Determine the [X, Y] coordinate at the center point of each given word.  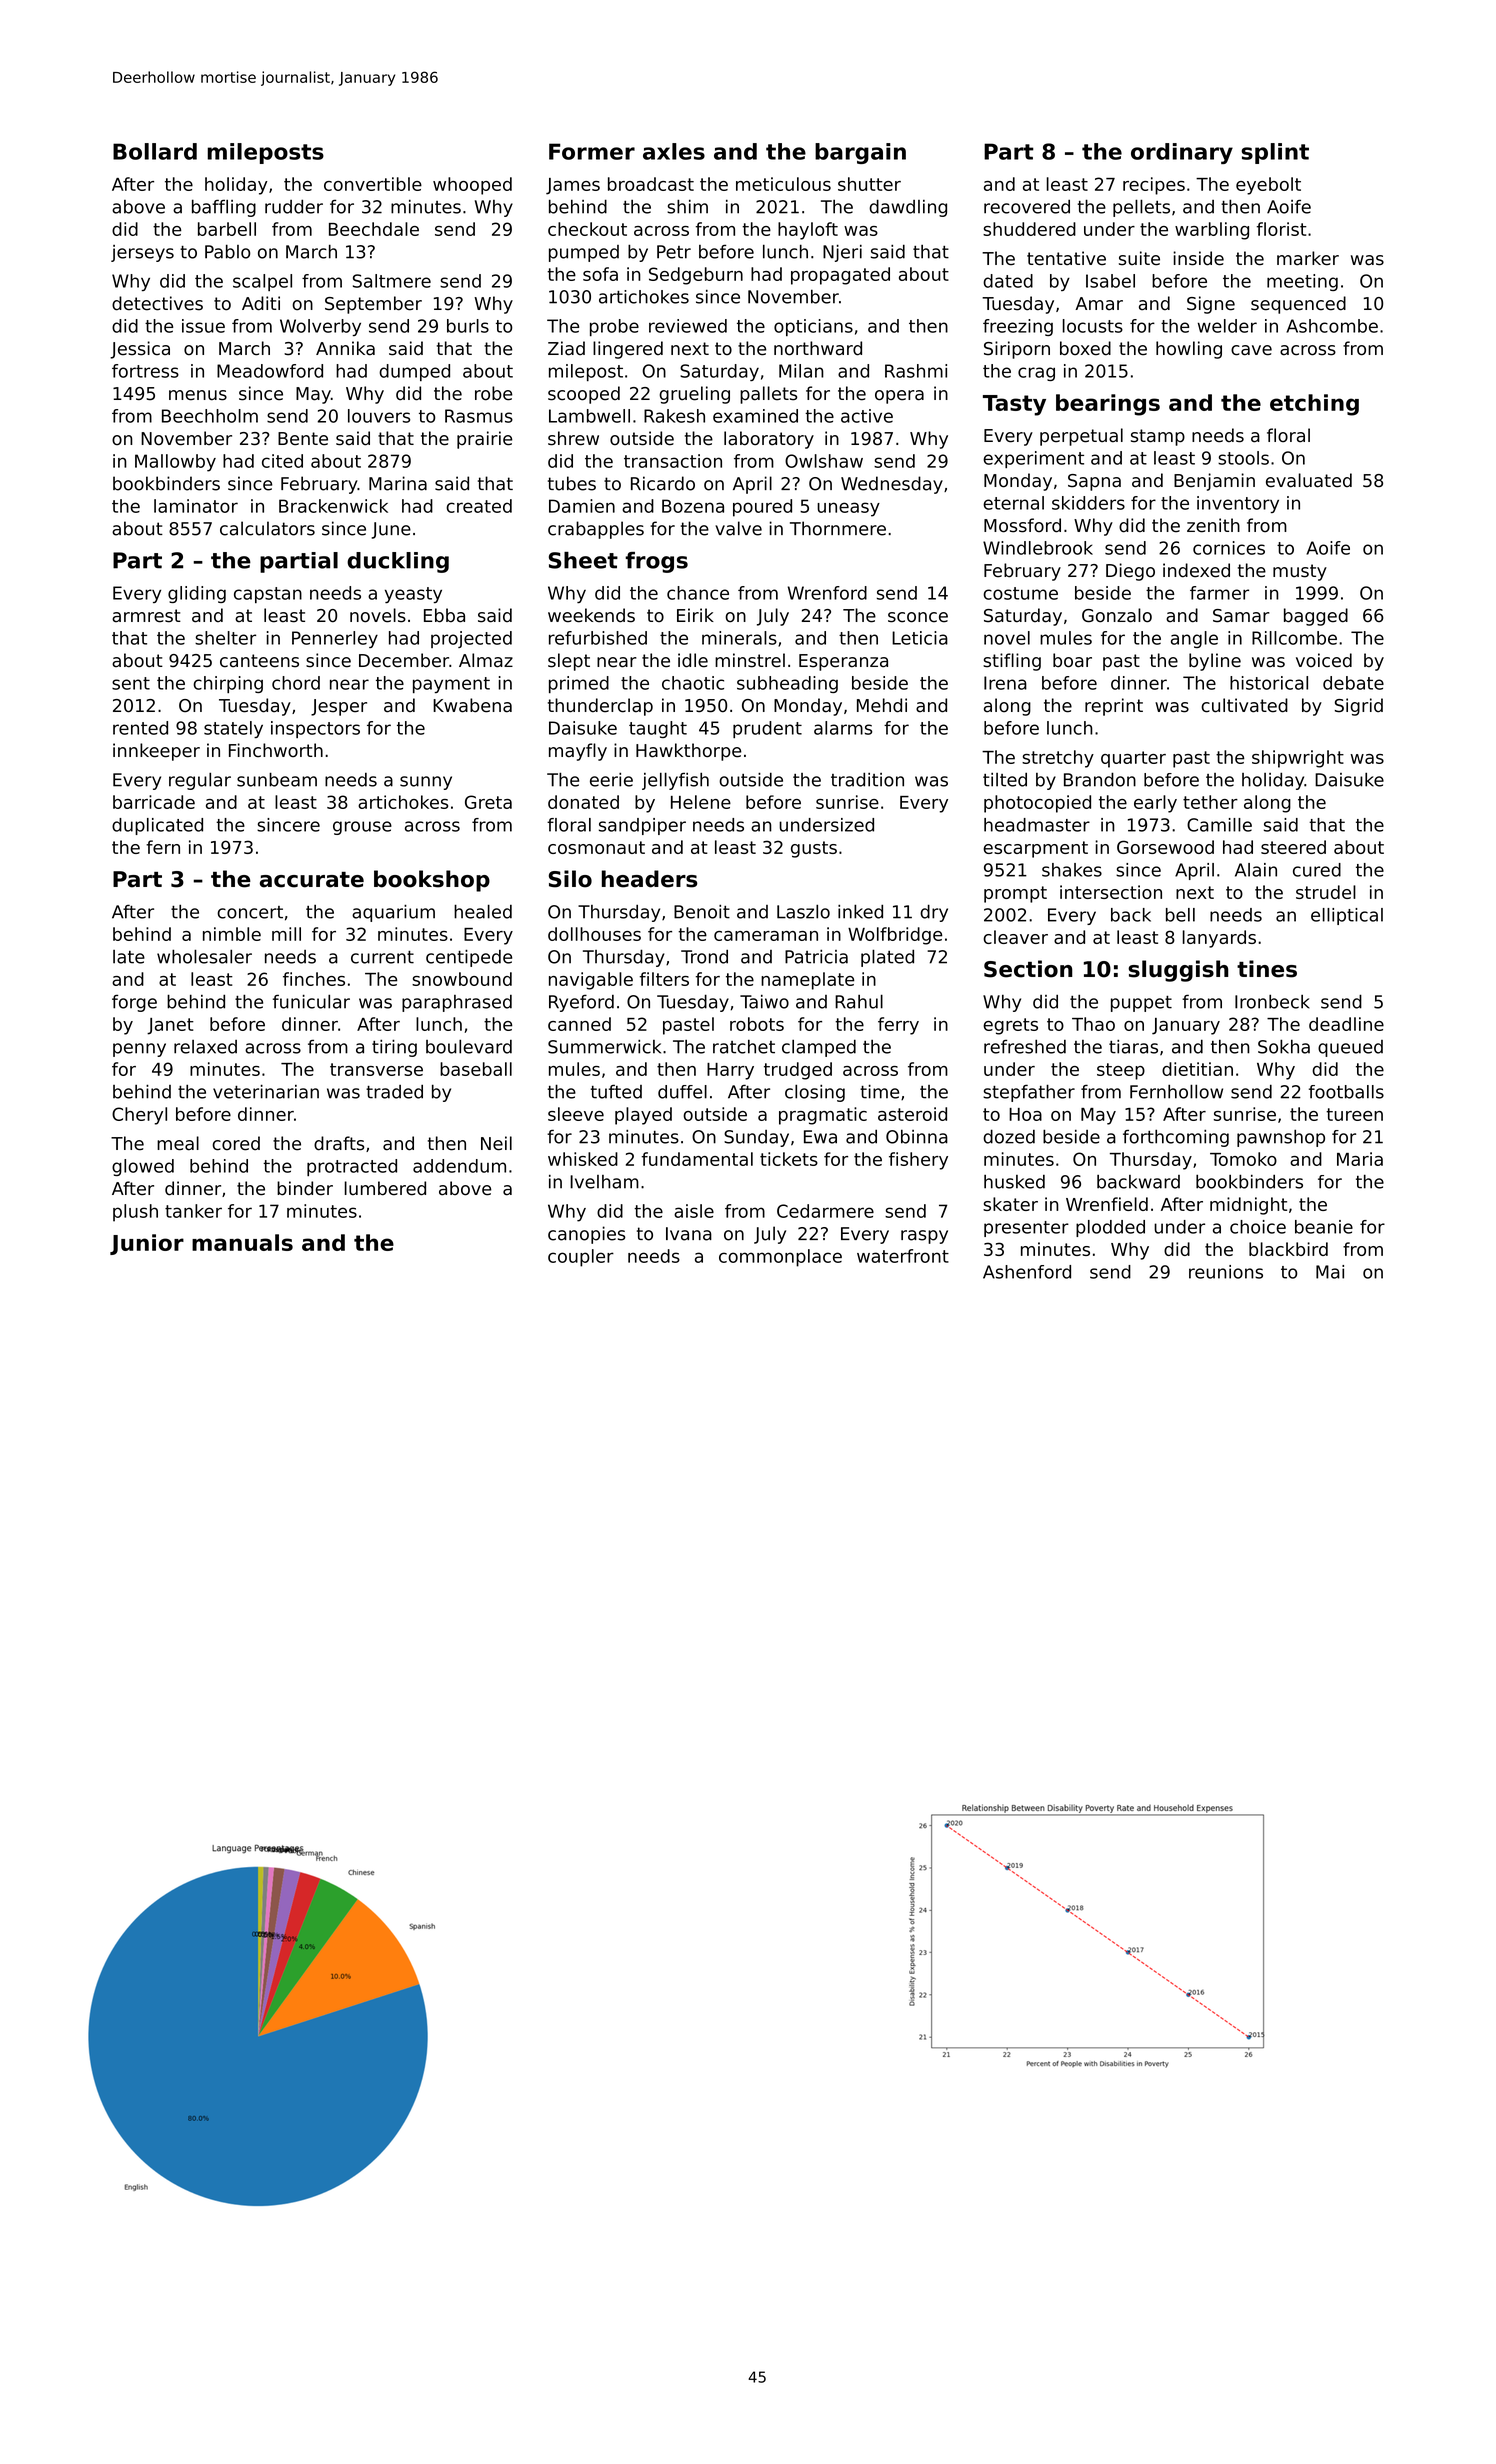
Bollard [155, 151]
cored [236, 1143]
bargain [860, 153]
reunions [1226, 1272]
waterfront [903, 1256]
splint [1275, 153]
